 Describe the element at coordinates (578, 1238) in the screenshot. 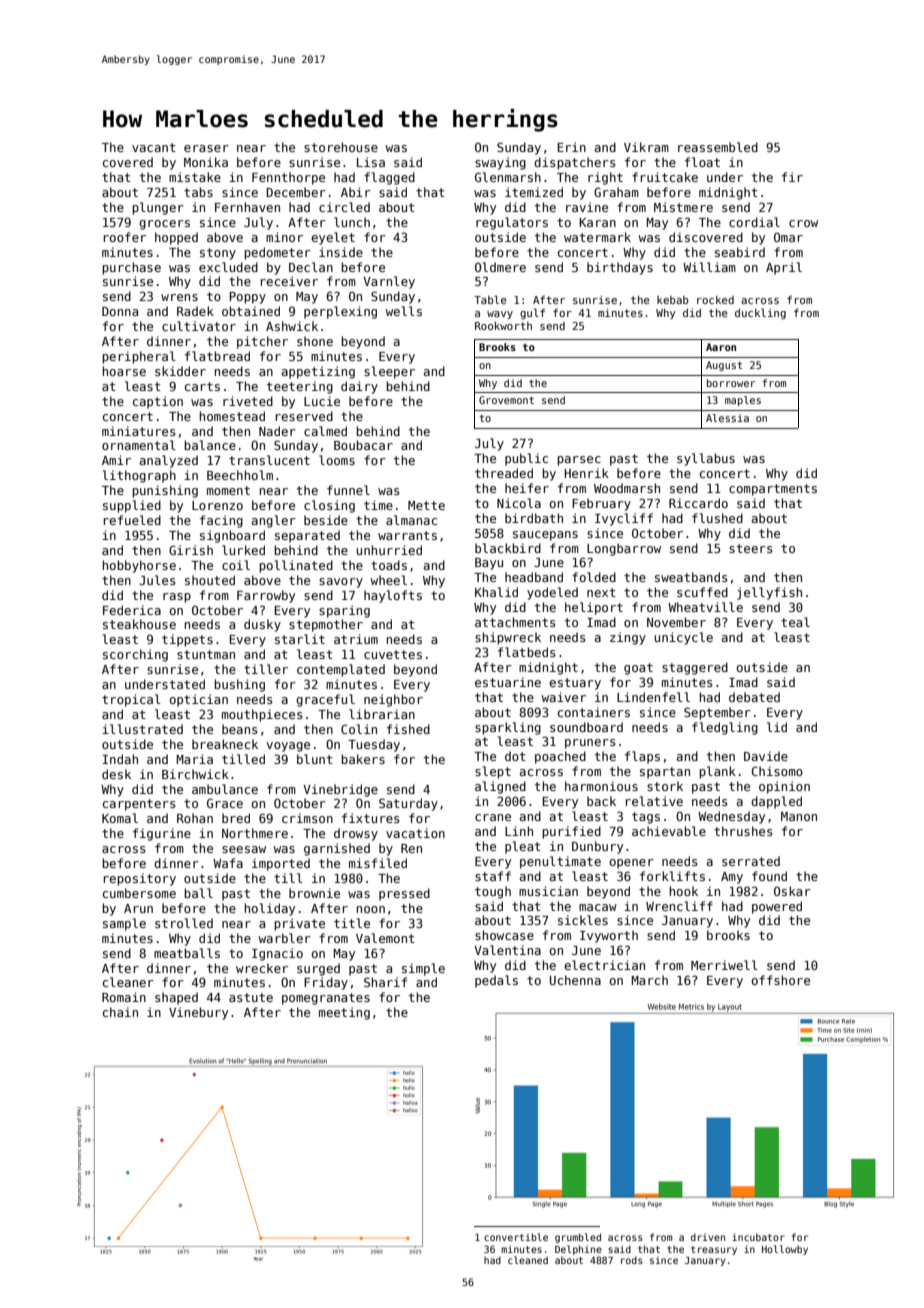

I see `grumbled` at that location.
